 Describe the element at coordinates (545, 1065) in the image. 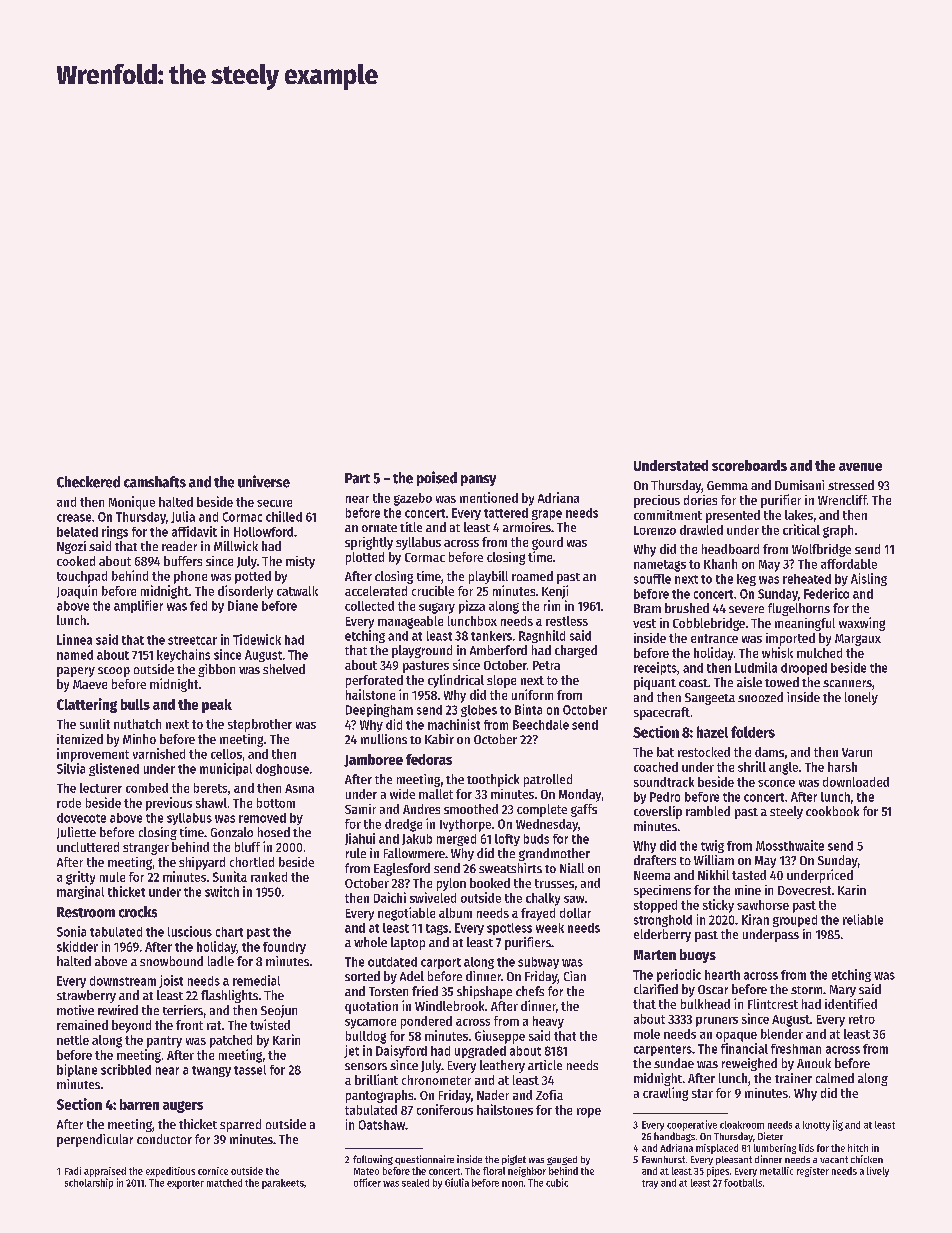

I see `article` at that location.
